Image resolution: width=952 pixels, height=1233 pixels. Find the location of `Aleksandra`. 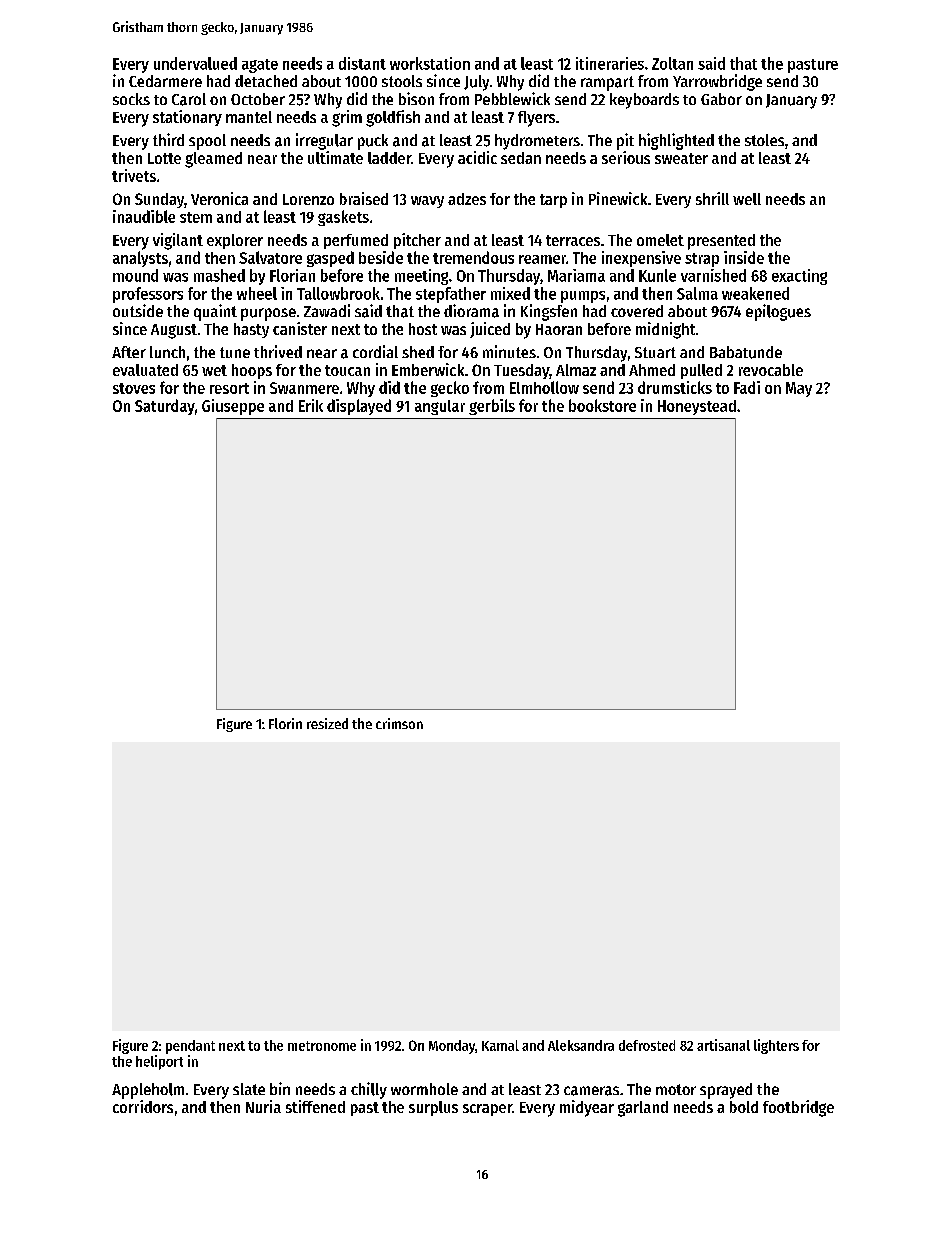

Aleksandra is located at coordinates (581, 1045).
